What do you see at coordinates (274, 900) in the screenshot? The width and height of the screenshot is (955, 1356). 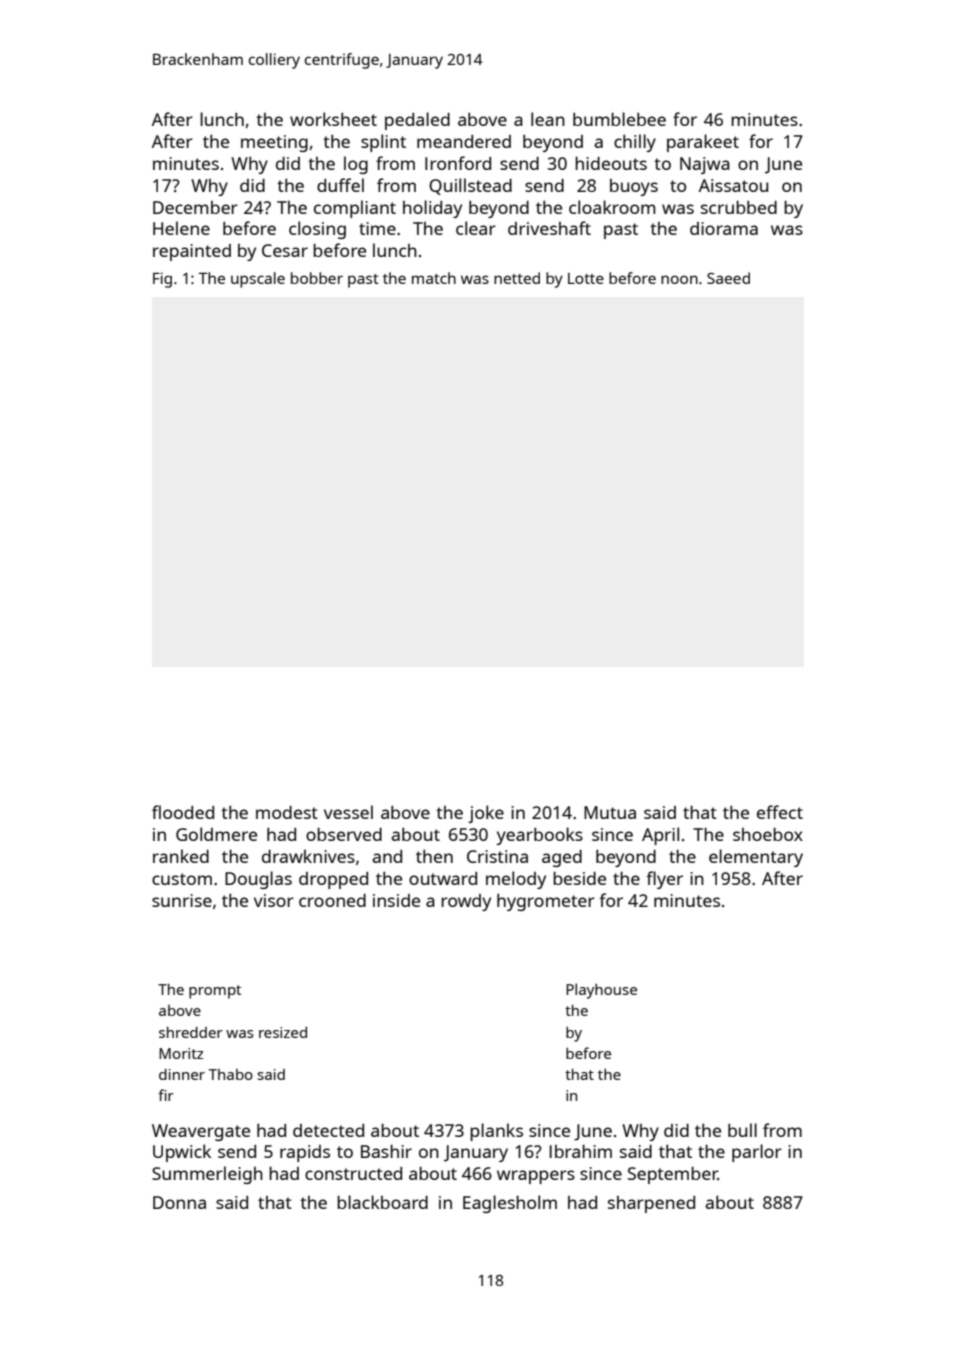 I see `visor` at bounding box center [274, 900].
